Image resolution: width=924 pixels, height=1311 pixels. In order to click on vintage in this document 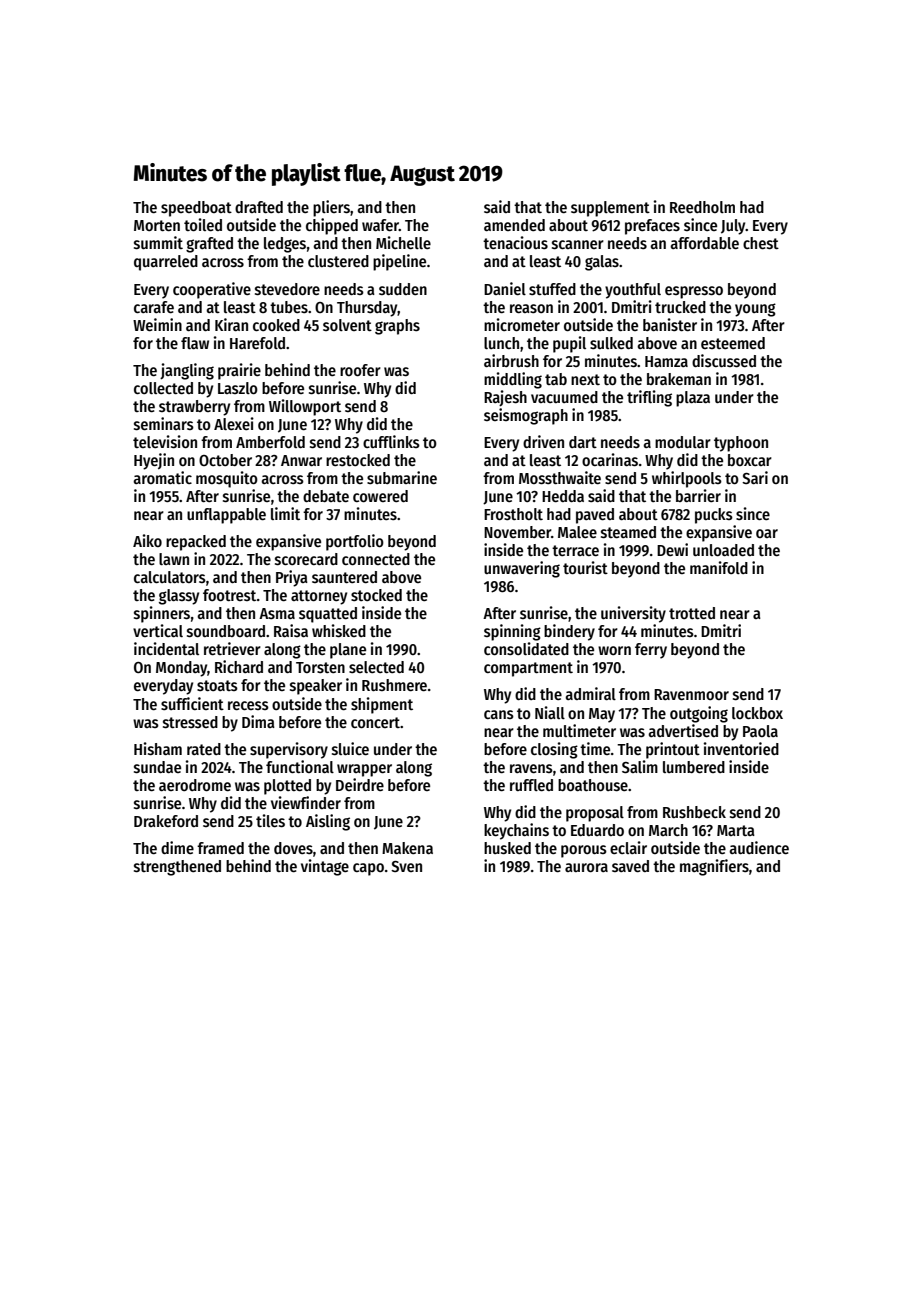, I will do `click(325, 867)`.
